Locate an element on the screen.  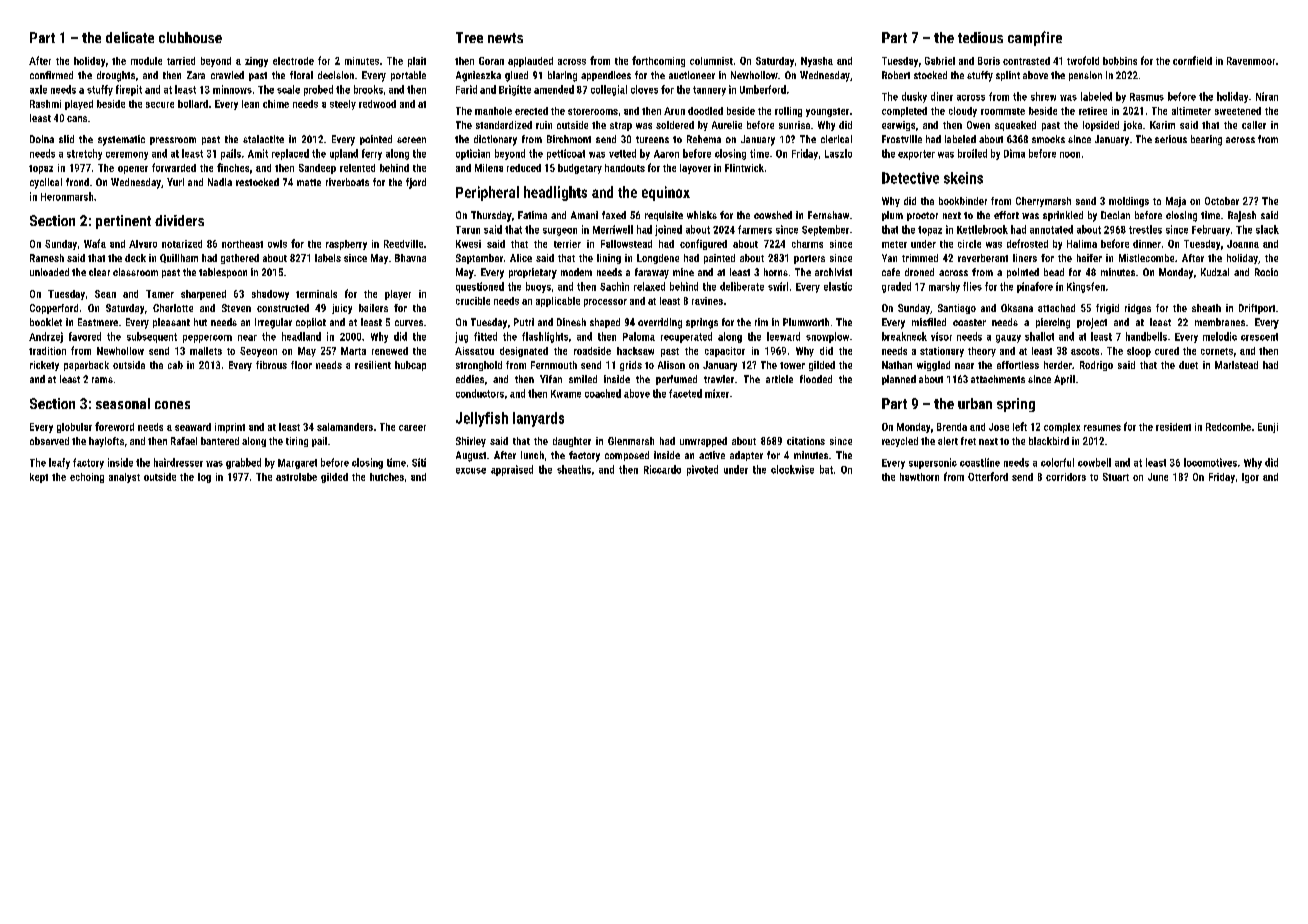
Rajesh is located at coordinates (1242, 216).
